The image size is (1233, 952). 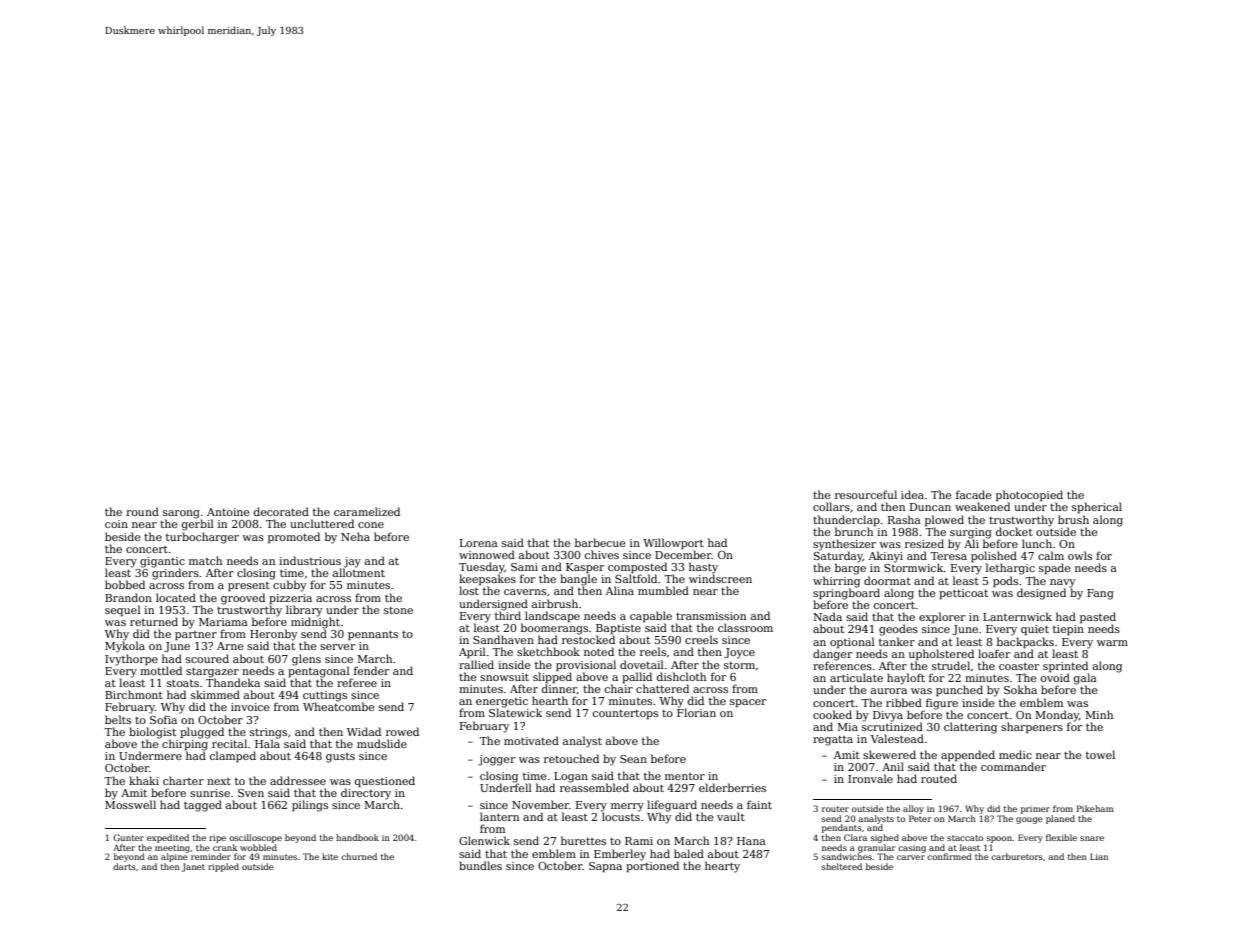 I want to click on sharpeners, so click(x=1032, y=727).
